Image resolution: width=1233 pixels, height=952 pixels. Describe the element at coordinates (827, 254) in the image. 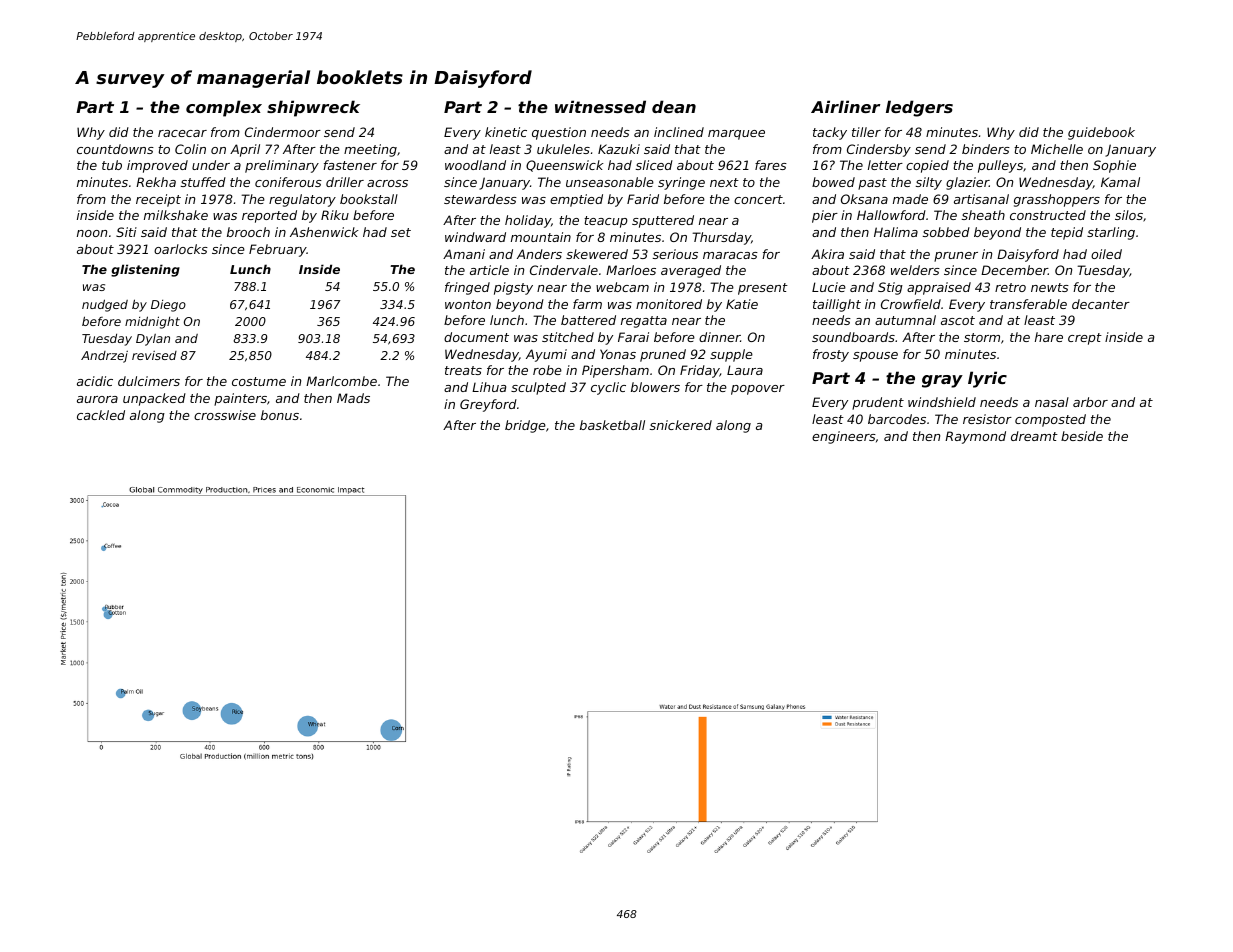

I see `Akira` at that location.
